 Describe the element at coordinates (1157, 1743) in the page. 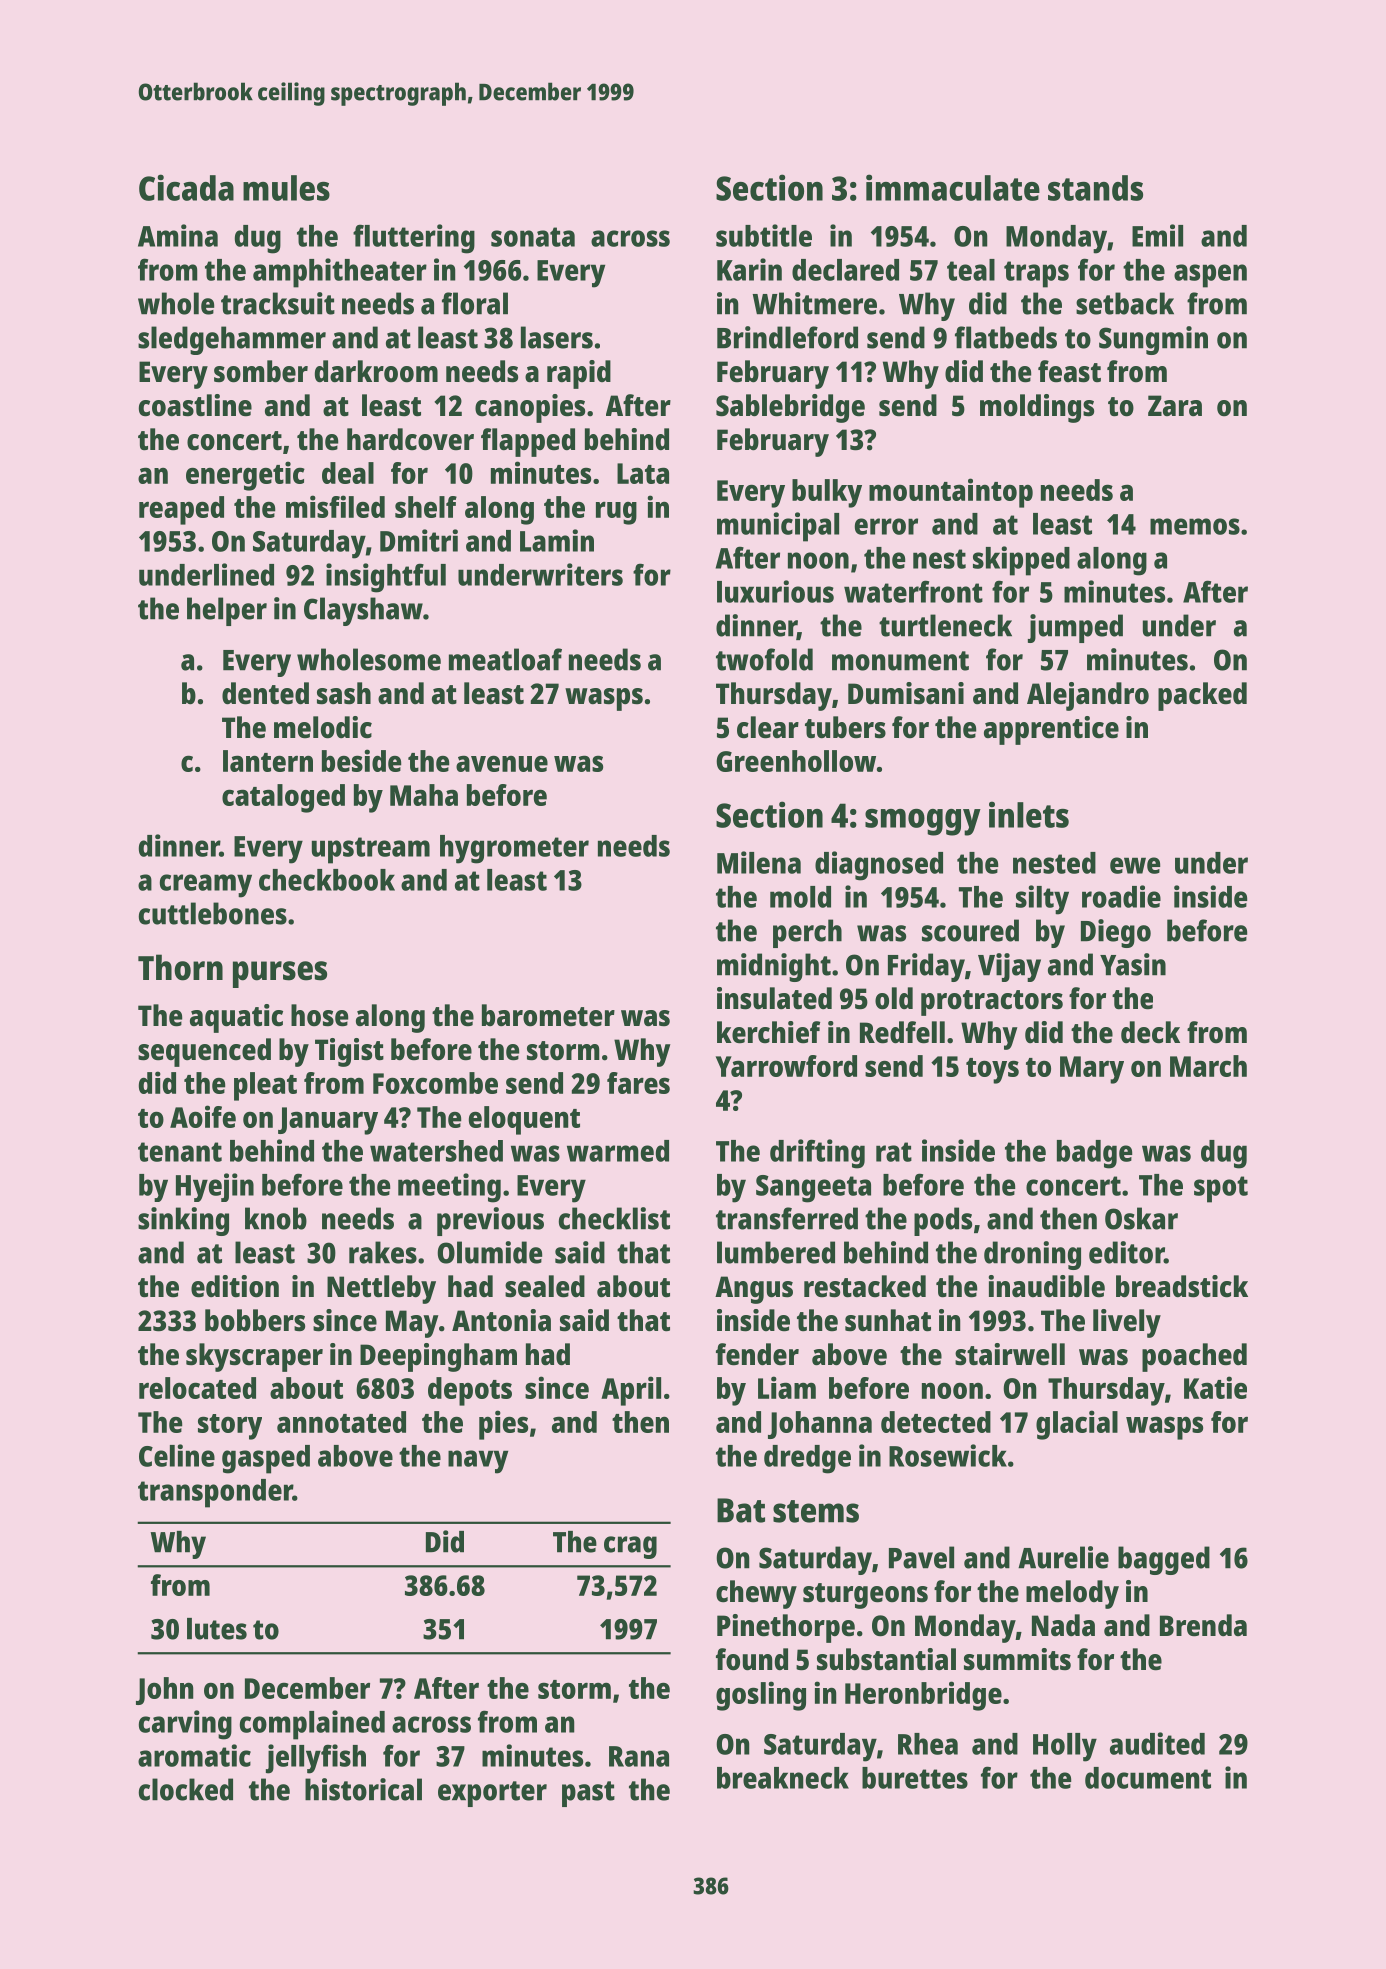

I see `audited` at that location.
